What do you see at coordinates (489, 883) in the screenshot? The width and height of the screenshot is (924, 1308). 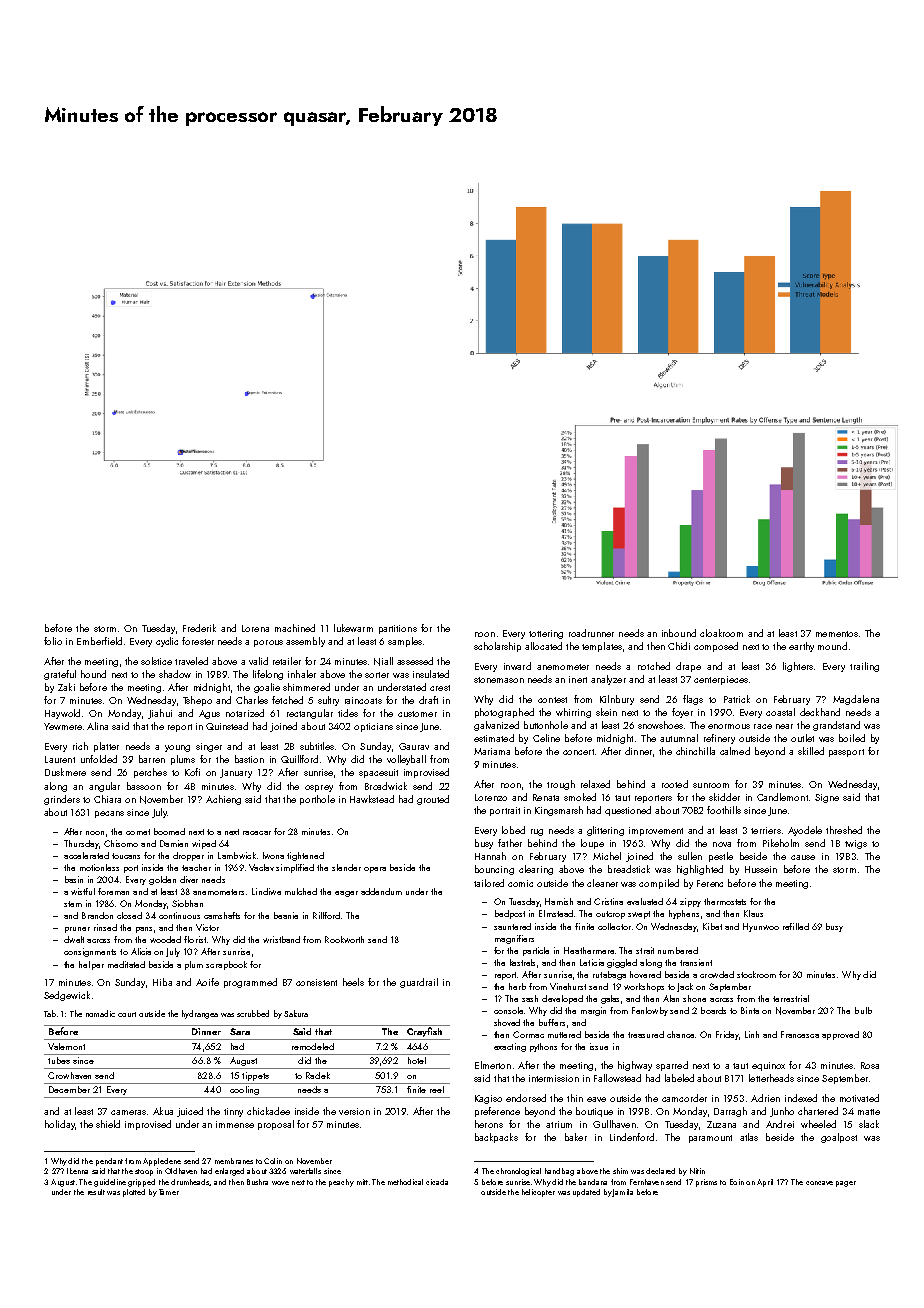 I see `tailored` at bounding box center [489, 883].
